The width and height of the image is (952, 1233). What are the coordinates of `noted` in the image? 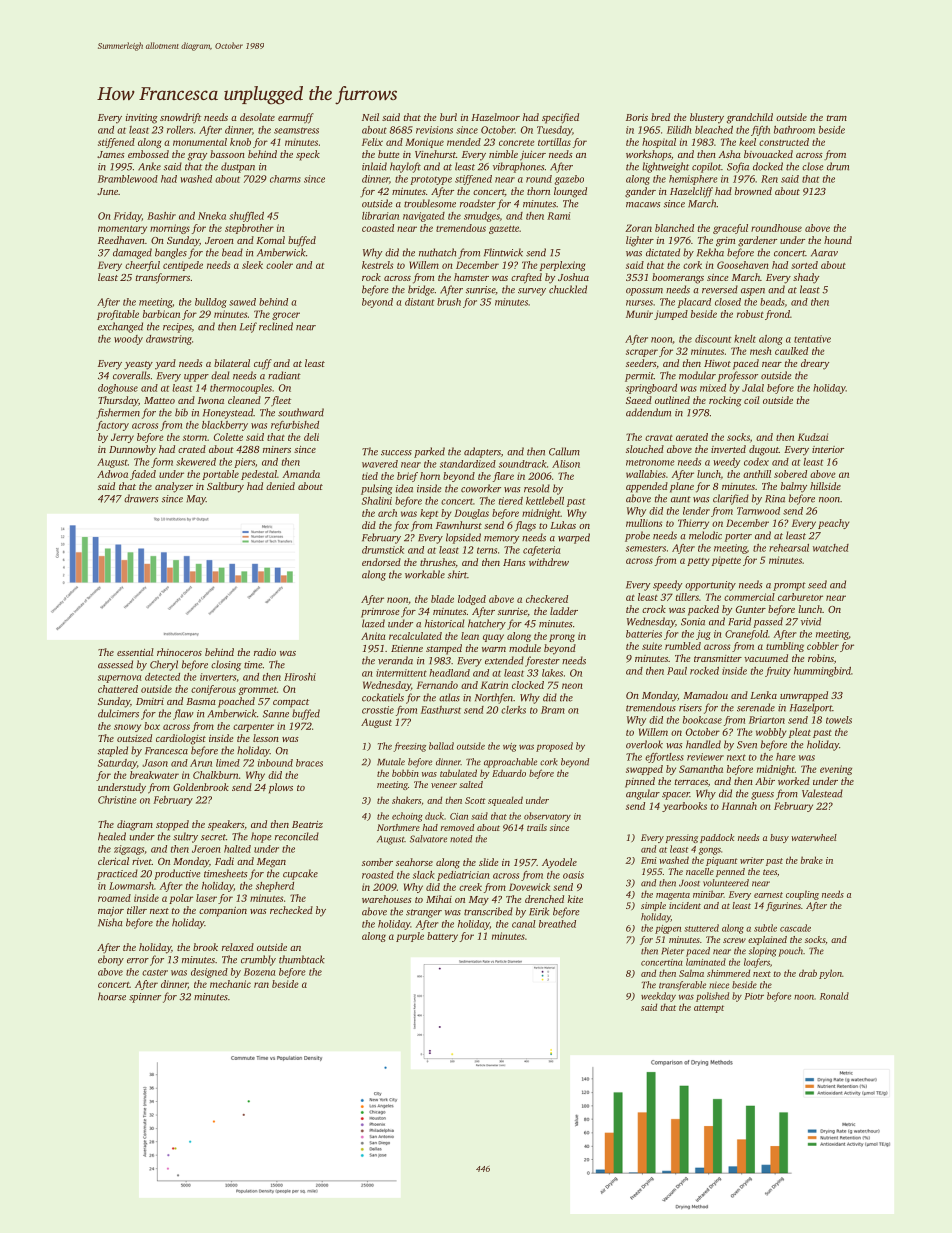 It's located at (461, 839).
